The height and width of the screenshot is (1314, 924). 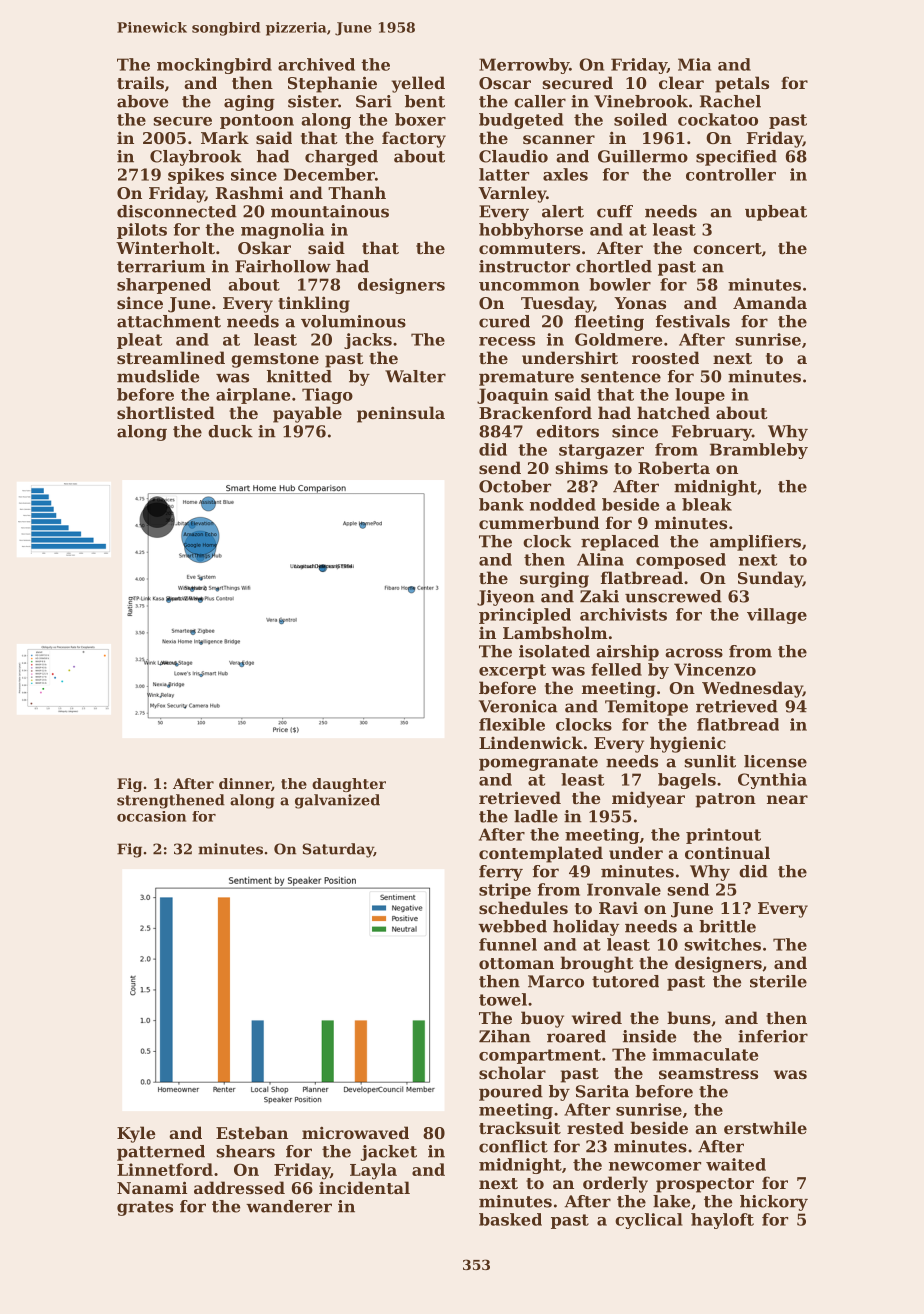 I want to click on isolated, so click(x=554, y=651).
